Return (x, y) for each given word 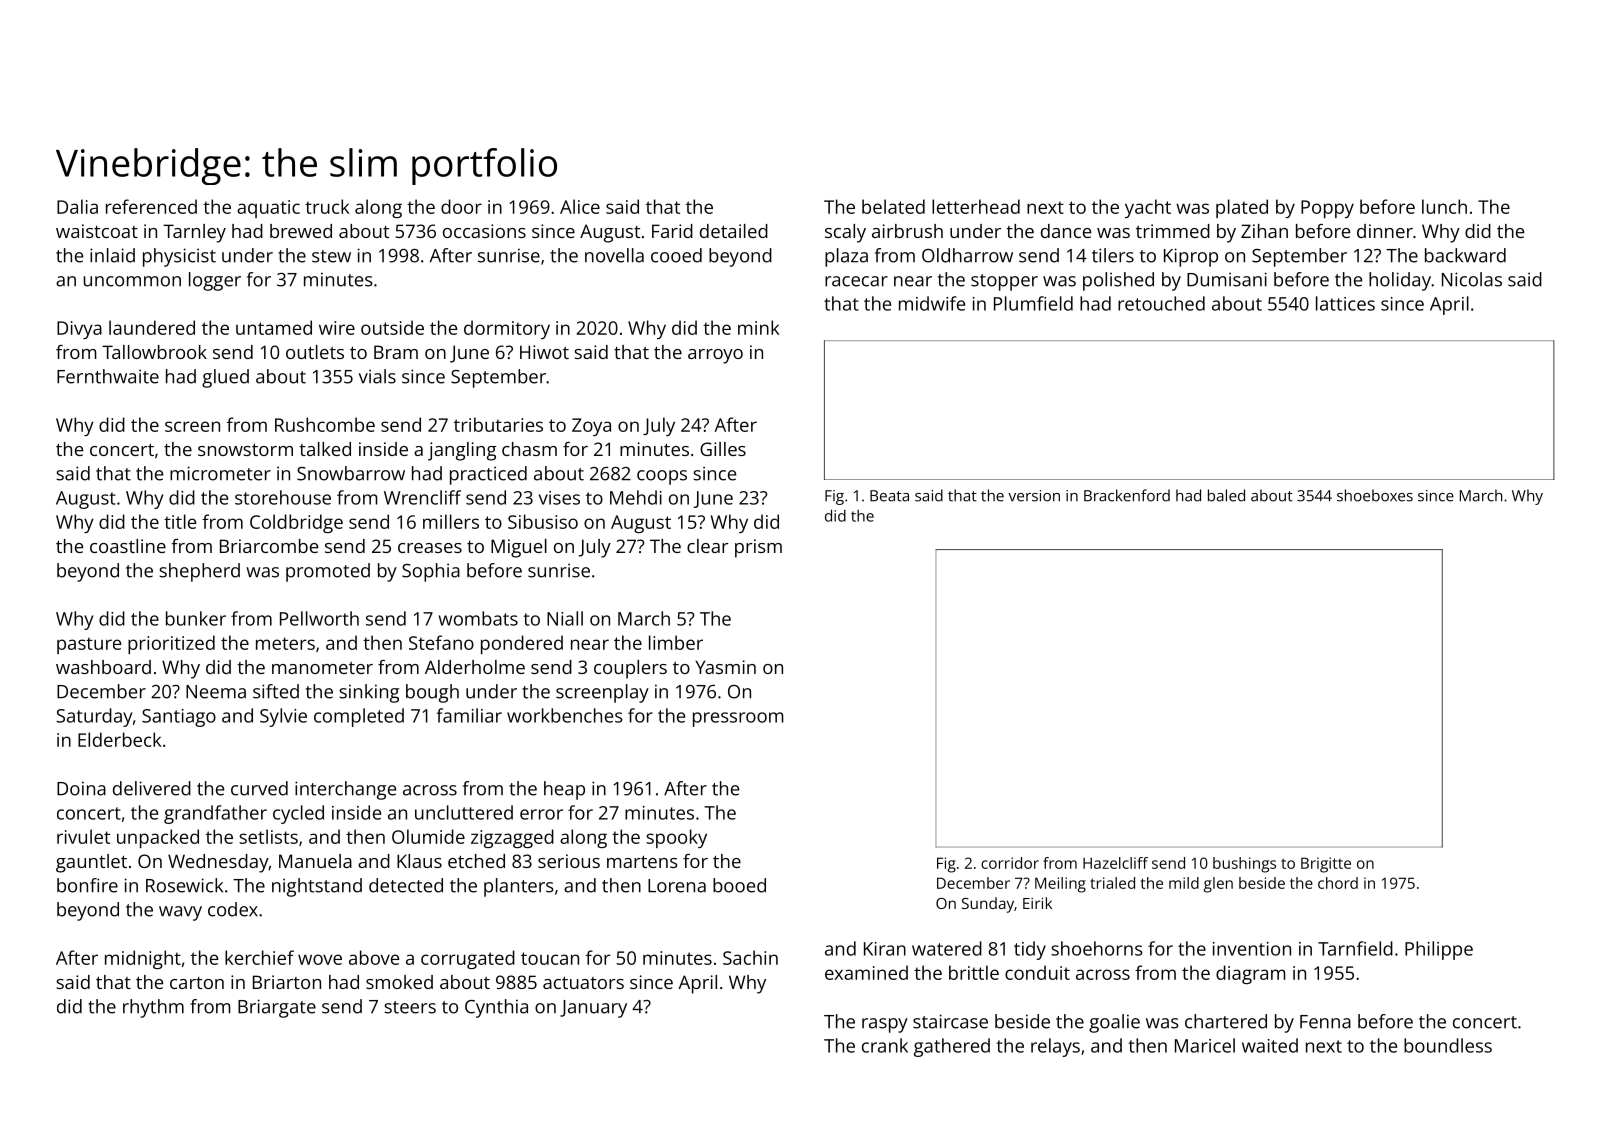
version (1034, 496)
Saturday (94, 717)
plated (1242, 208)
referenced (151, 206)
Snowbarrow (351, 473)
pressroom (738, 719)
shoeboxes (1375, 495)
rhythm (153, 1008)
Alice (580, 206)
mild (1184, 883)
